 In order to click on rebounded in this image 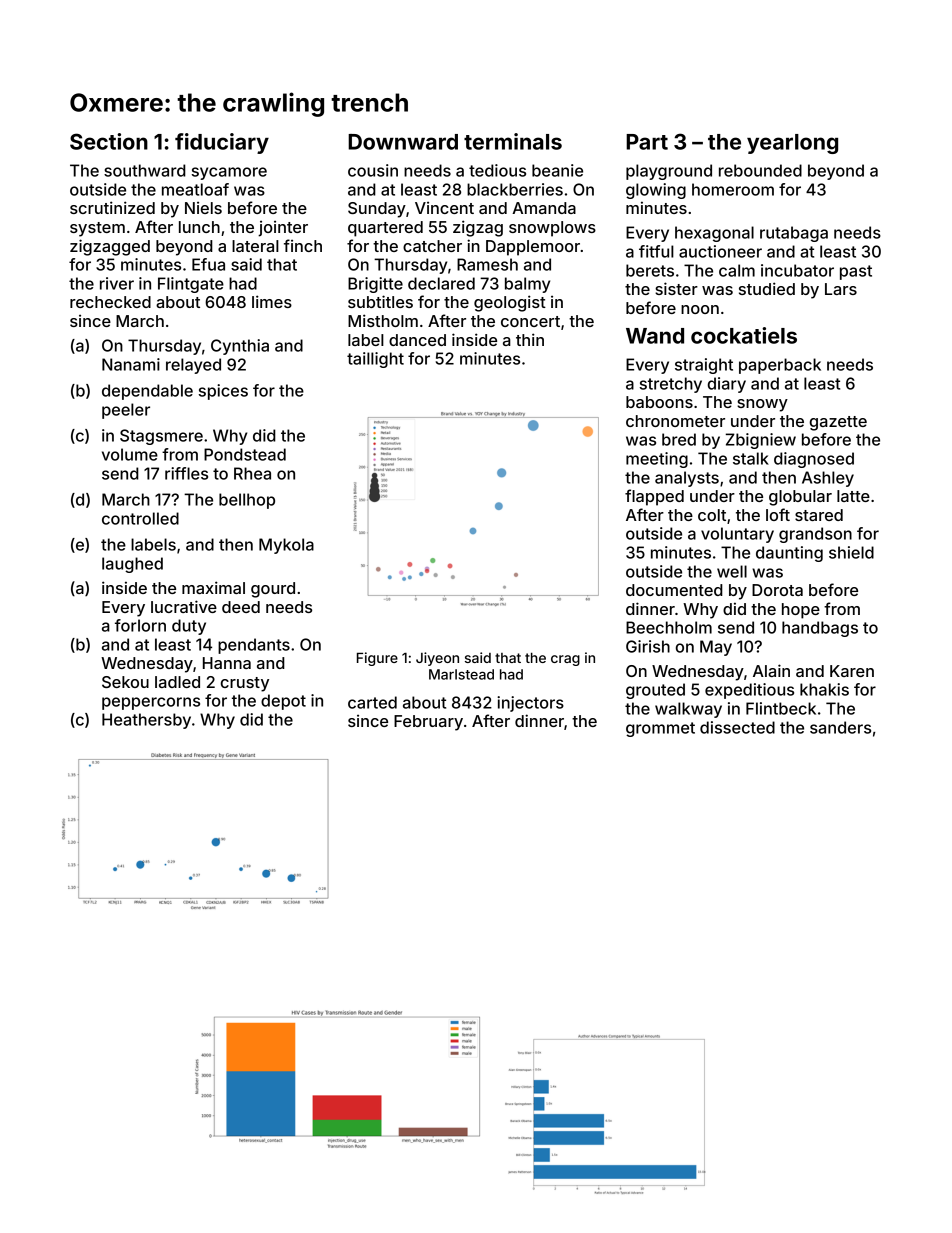, I will do `click(760, 170)`.
